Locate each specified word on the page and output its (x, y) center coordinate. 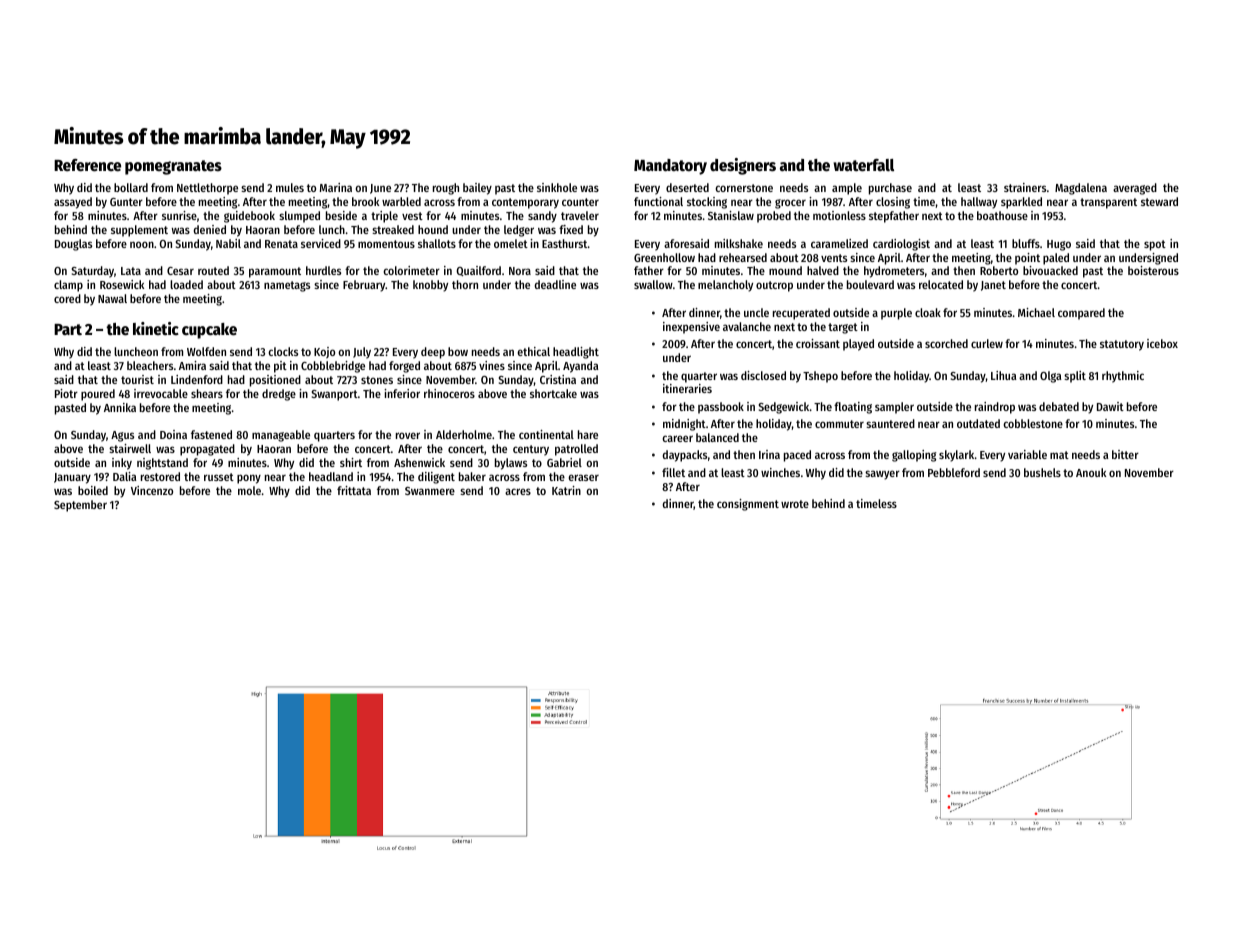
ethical (533, 351)
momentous (386, 244)
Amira (192, 365)
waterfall (863, 165)
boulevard (870, 284)
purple (896, 314)
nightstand (162, 464)
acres (518, 491)
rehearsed (743, 257)
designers (743, 166)
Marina (336, 187)
